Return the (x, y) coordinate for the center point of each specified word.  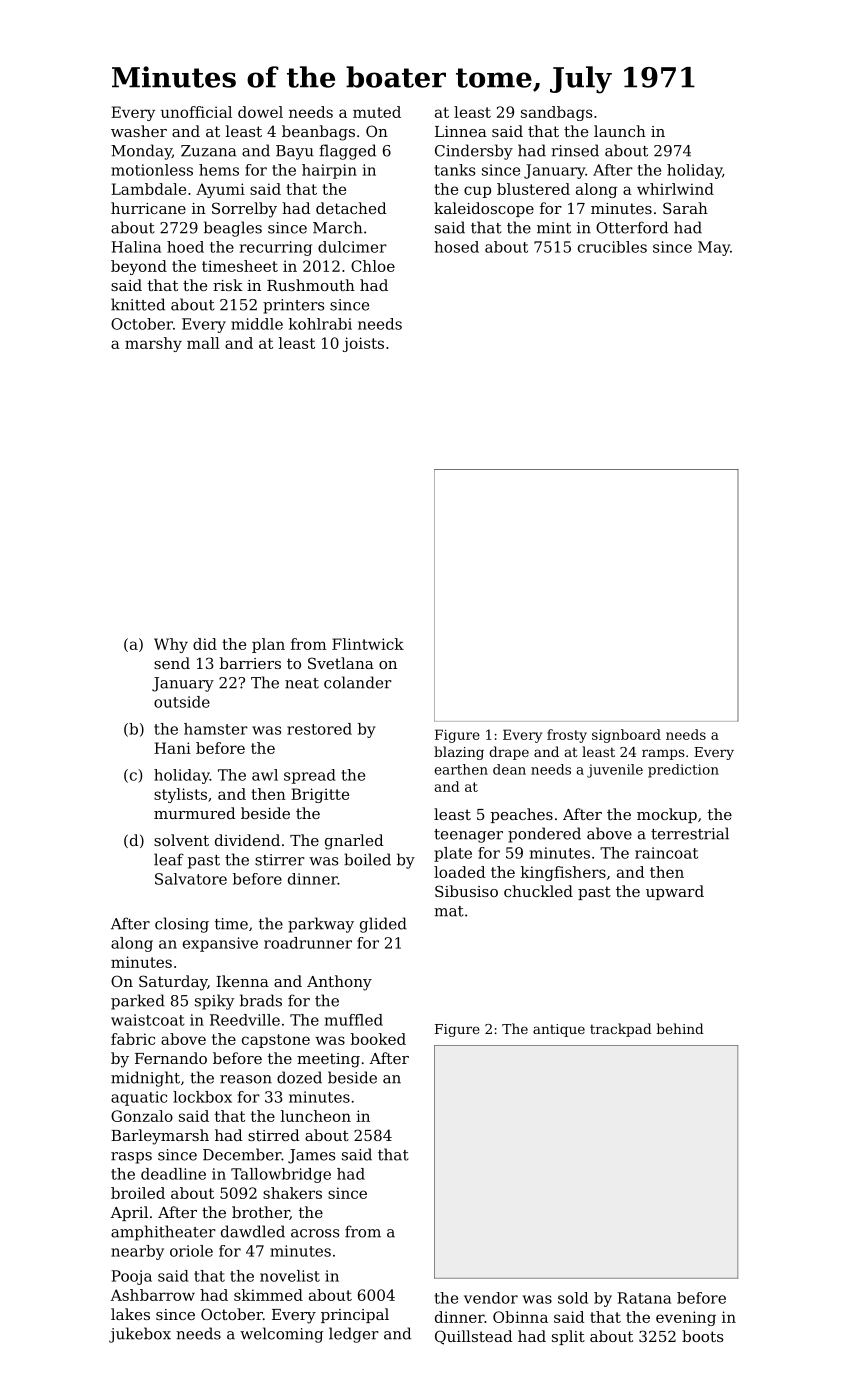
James (311, 1156)
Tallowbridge (281, 1175)
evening (686, 1318)
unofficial (196, 112)
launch (620, 131)
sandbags (556, 113)
